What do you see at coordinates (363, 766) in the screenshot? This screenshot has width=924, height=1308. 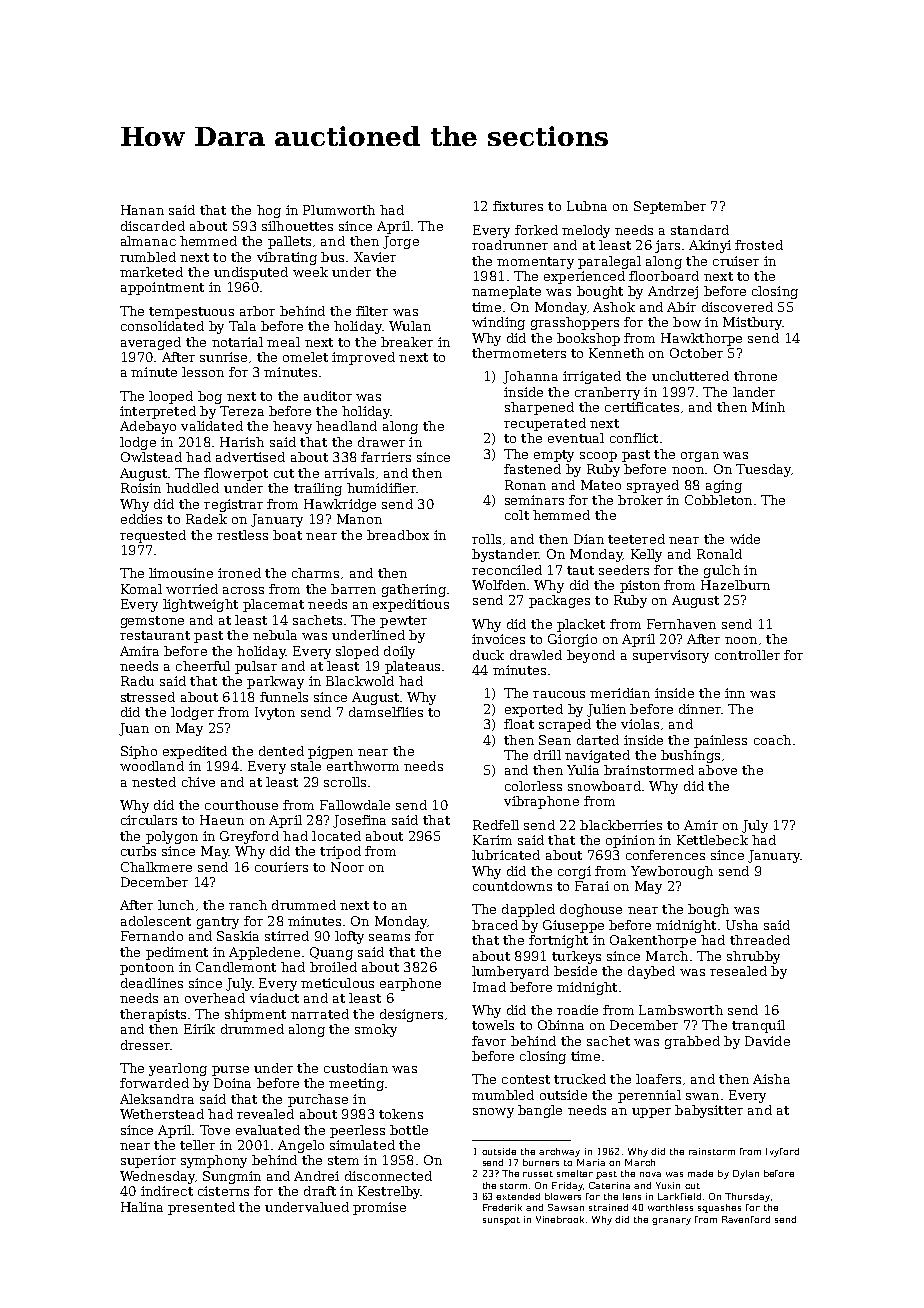 I see `earthworm` at bounding box center [363, 766].
